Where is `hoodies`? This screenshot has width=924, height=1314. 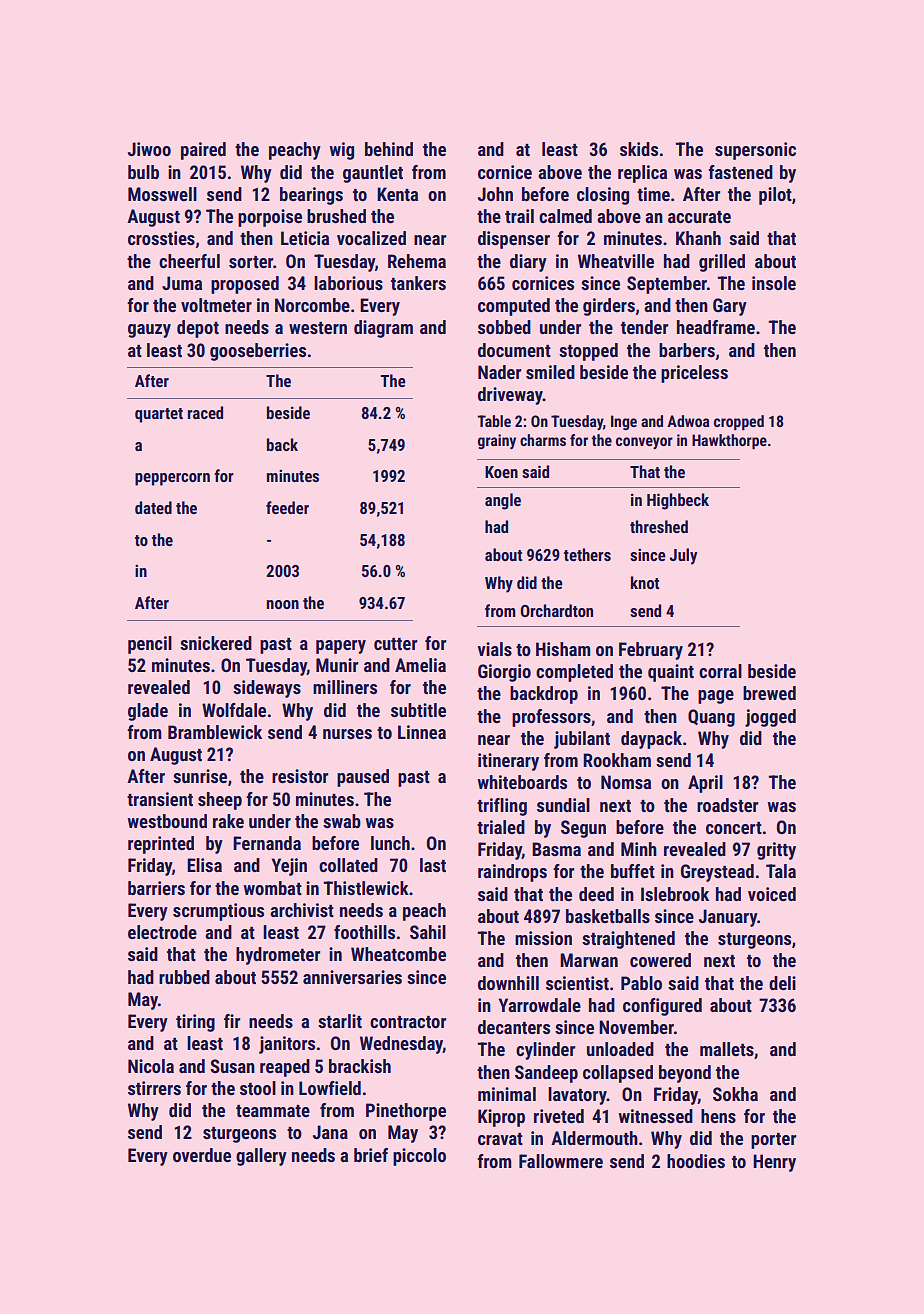
hoodies is located at coordinates (696, 1161).
